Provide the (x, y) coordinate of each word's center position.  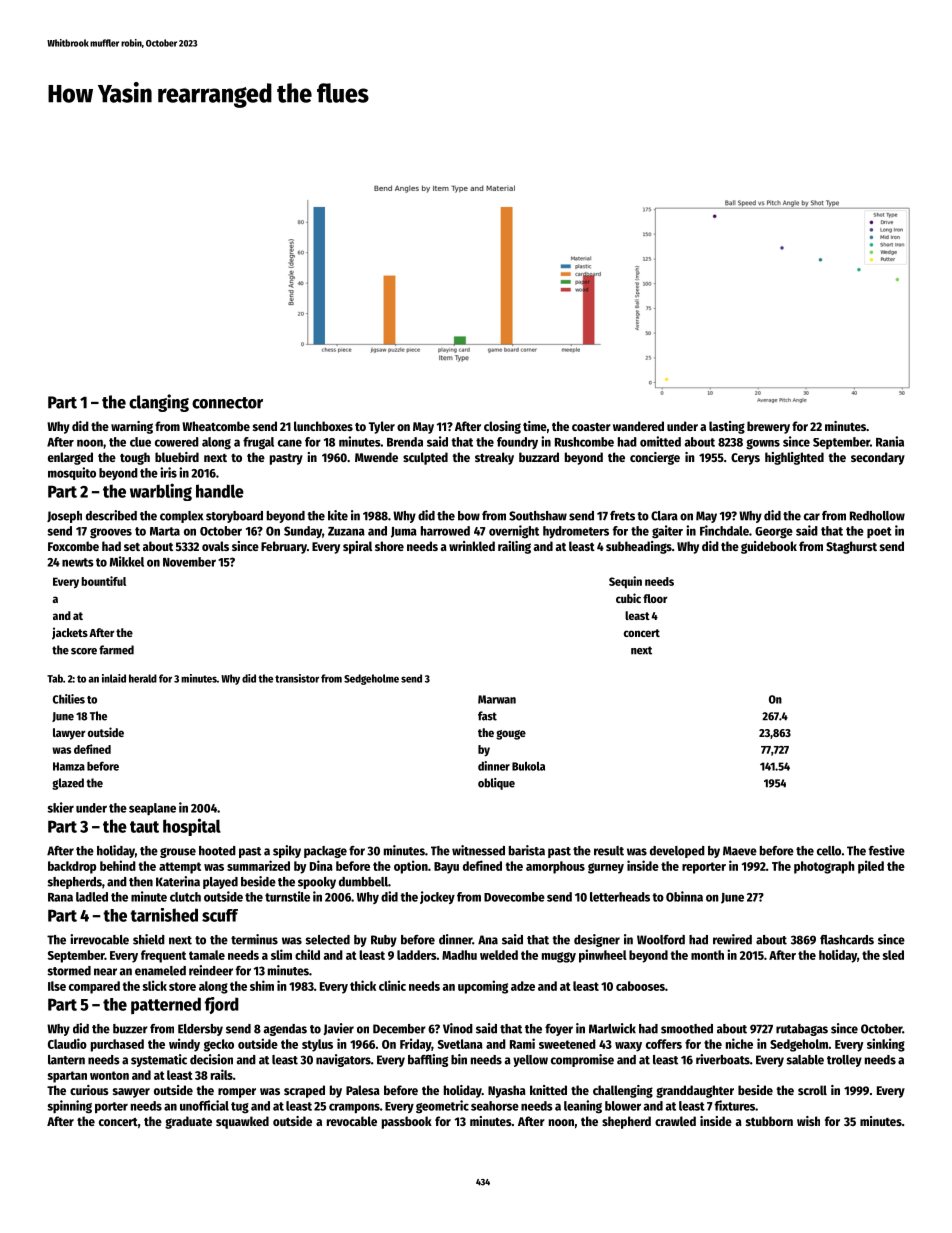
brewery (768, 427)
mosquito (72, 473)
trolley (844, 1061)
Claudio (67, 1043)
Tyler (382, 427)
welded (499, 955)
